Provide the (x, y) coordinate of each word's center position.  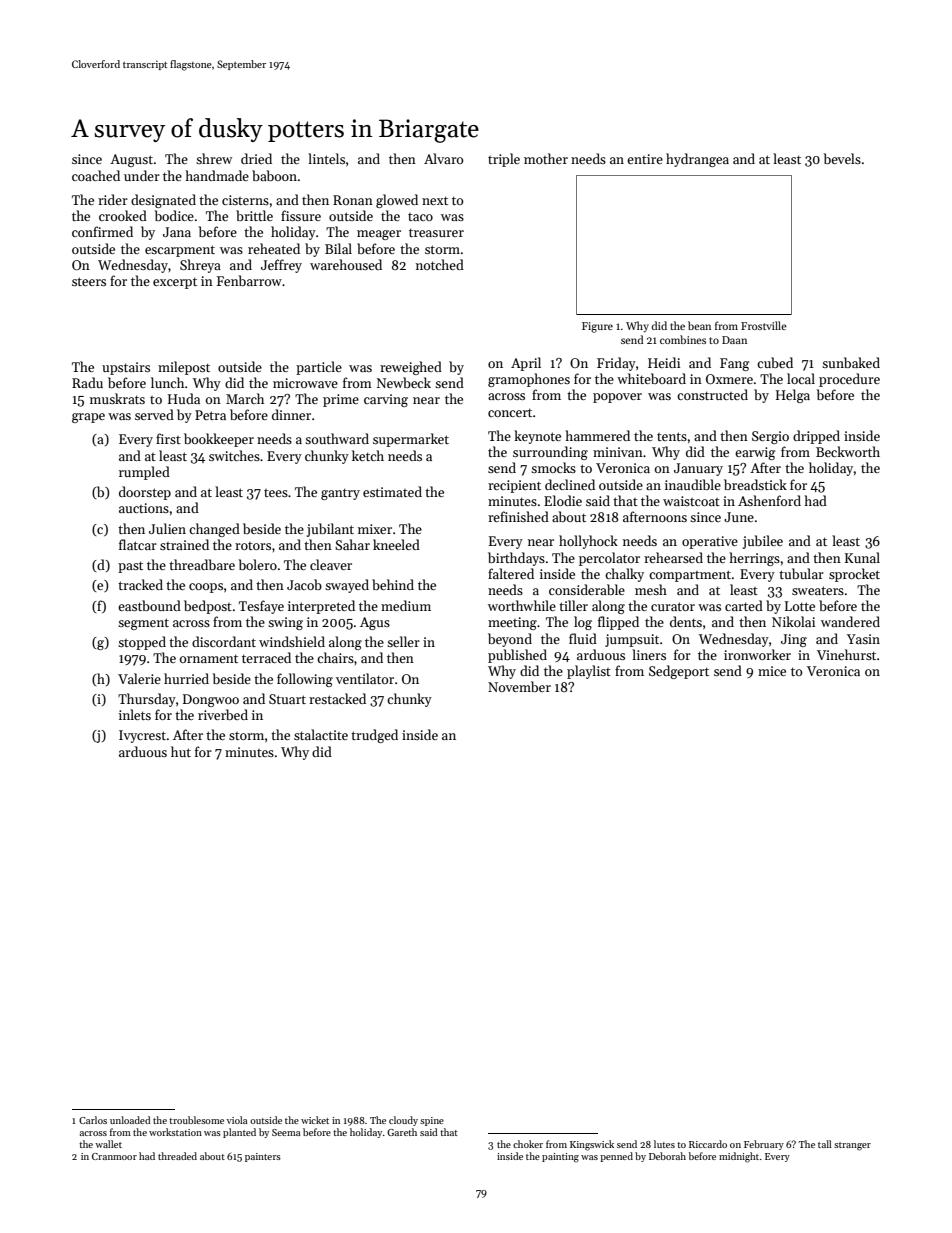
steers (89, 281)
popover (617, 398)
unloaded (130, 1120)
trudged (374, 736)
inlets (135, 714)
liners (649, 654)
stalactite (321, 734)
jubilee (763, 542)
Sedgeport (679, 672)
